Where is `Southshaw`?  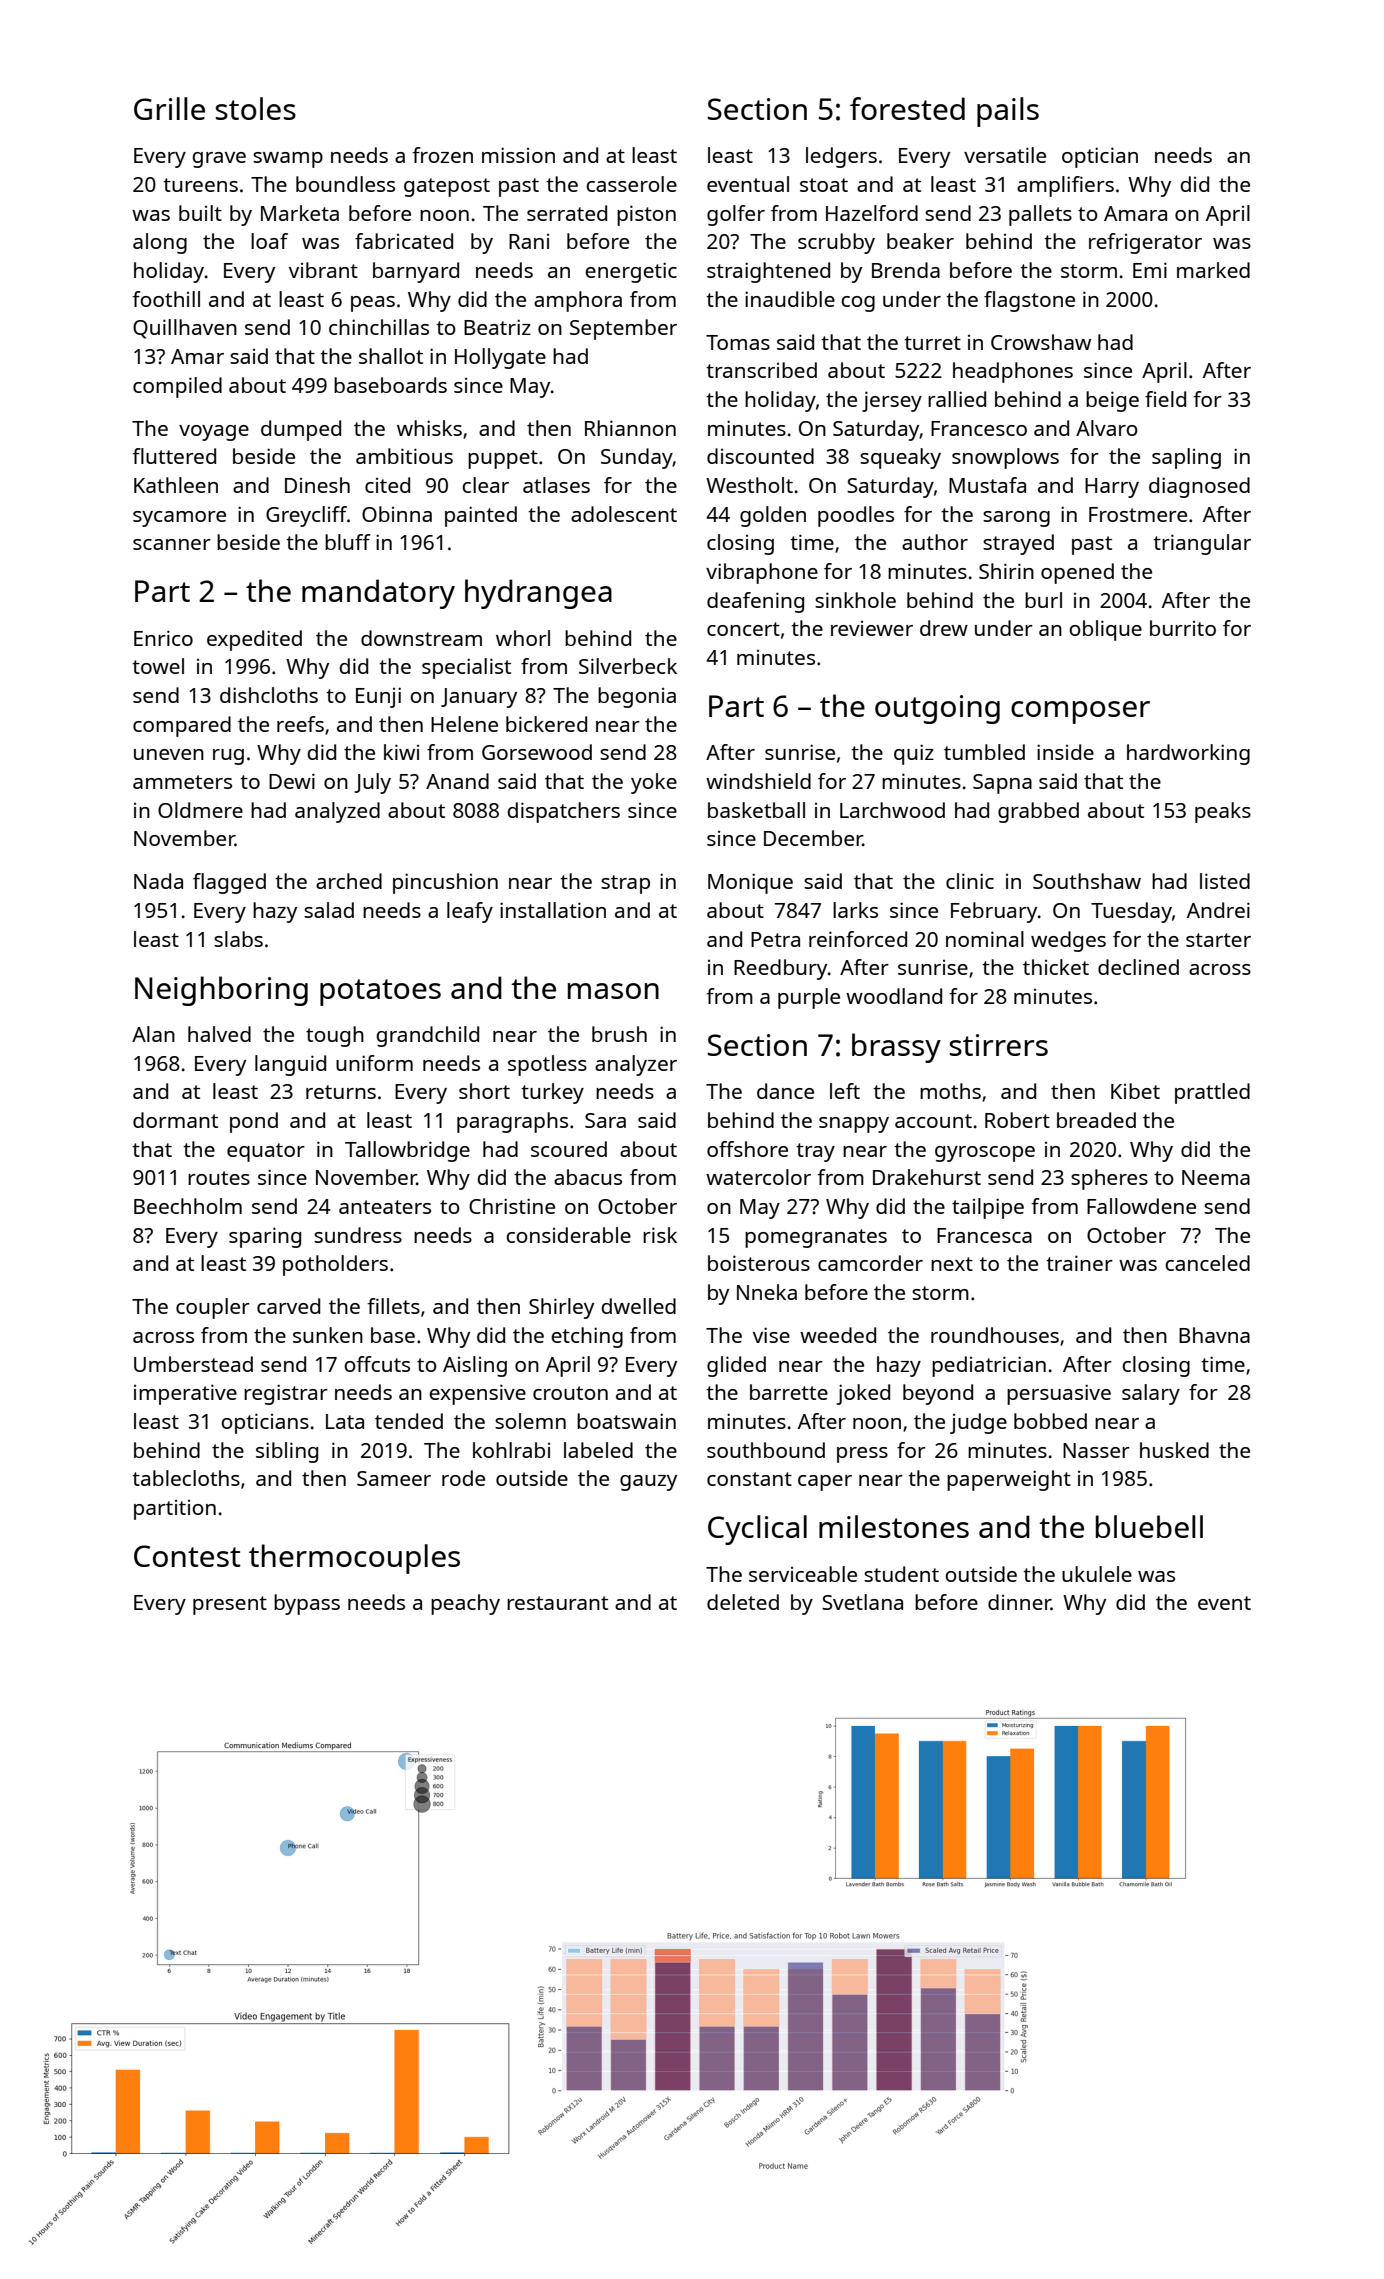
Southshaw is located at coordinates (1087, 881).
